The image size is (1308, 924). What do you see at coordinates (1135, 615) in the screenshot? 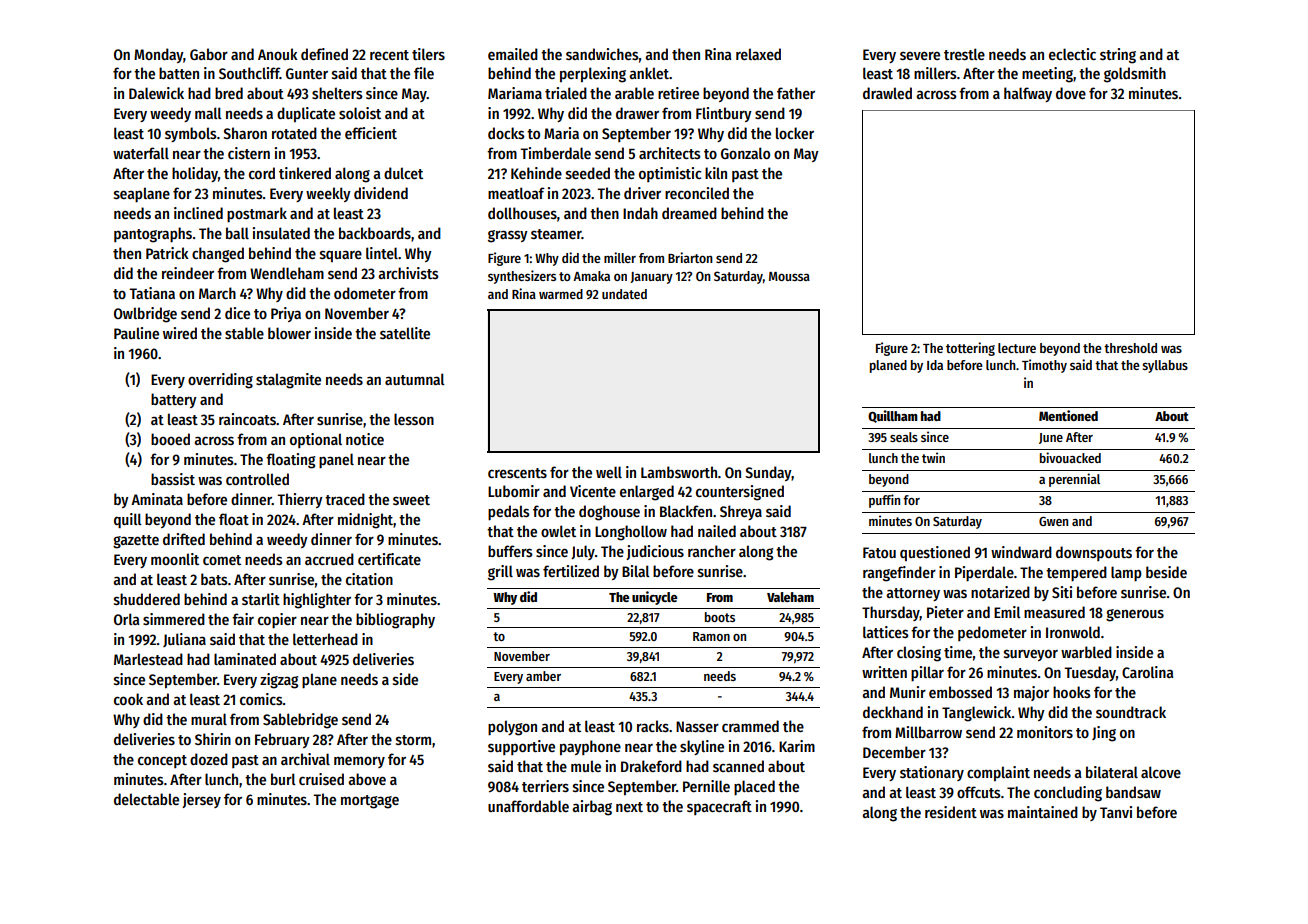
I see `generous` at bounding box center [1135, 615].
